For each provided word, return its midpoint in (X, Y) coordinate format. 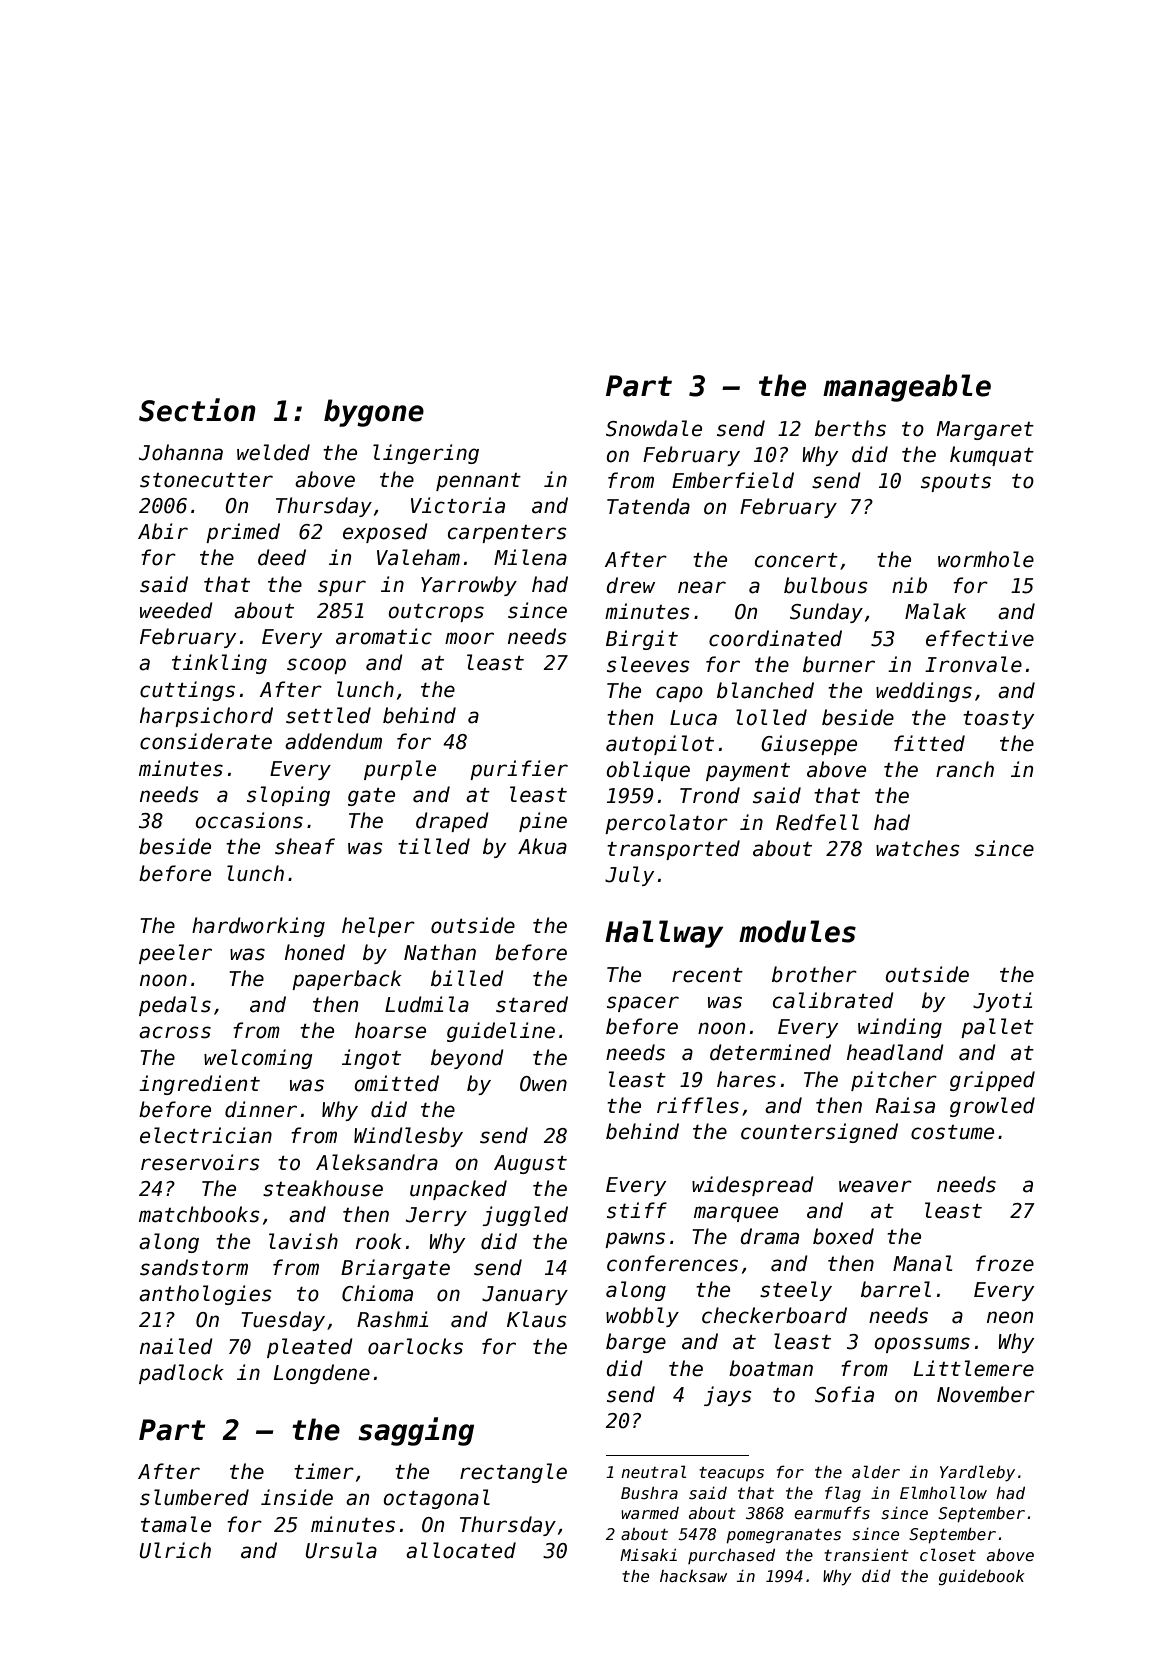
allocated (461, 1550)
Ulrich (175, 1550)
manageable (907, 388)
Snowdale (654, 428)
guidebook (982, 1578)
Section (197, 410)
